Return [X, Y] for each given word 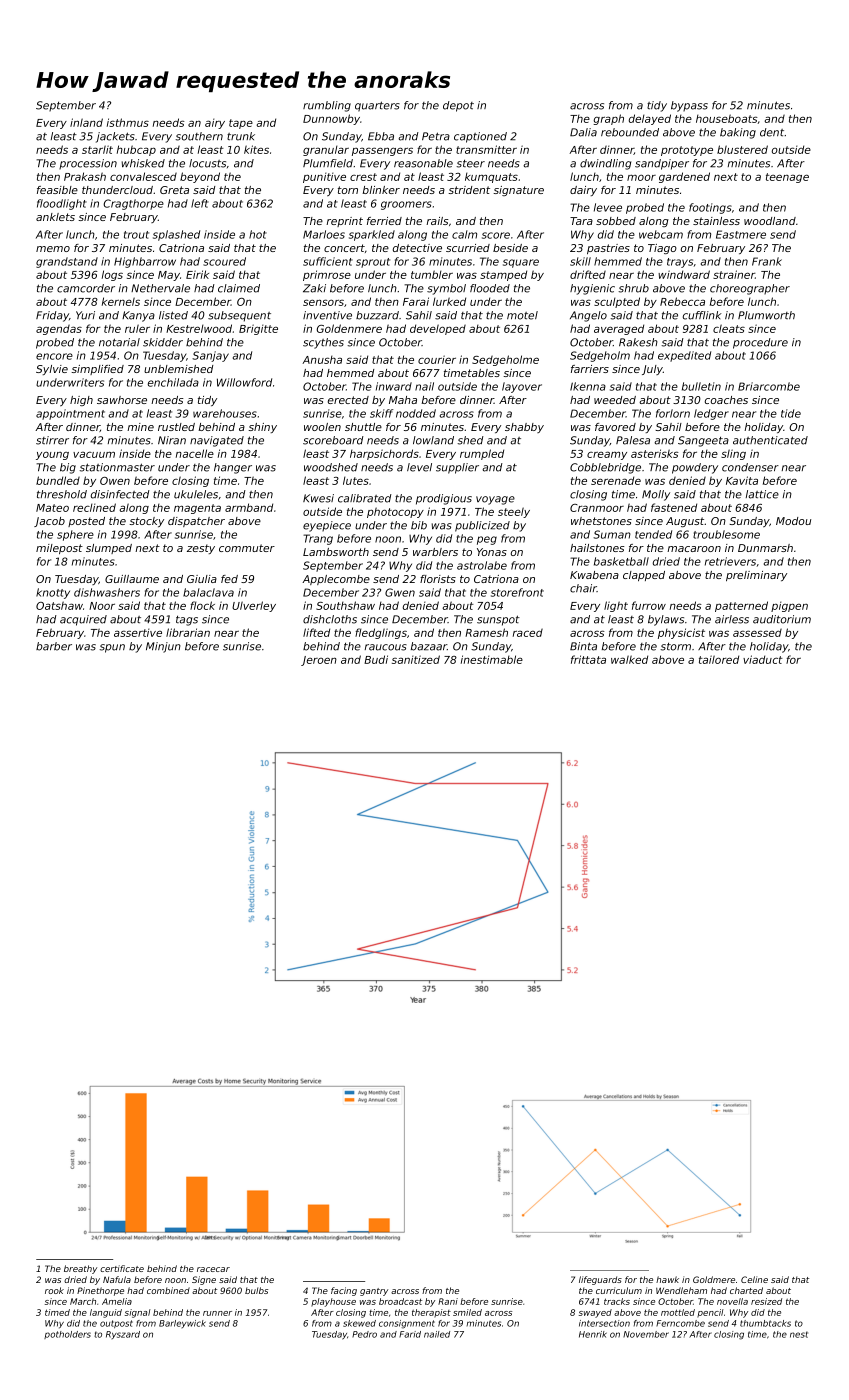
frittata [588, 659]
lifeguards [600, 1280]
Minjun [163, 647]
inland [86, 122]
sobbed [616, 221]
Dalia [583, 132]
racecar [213, 1269]
